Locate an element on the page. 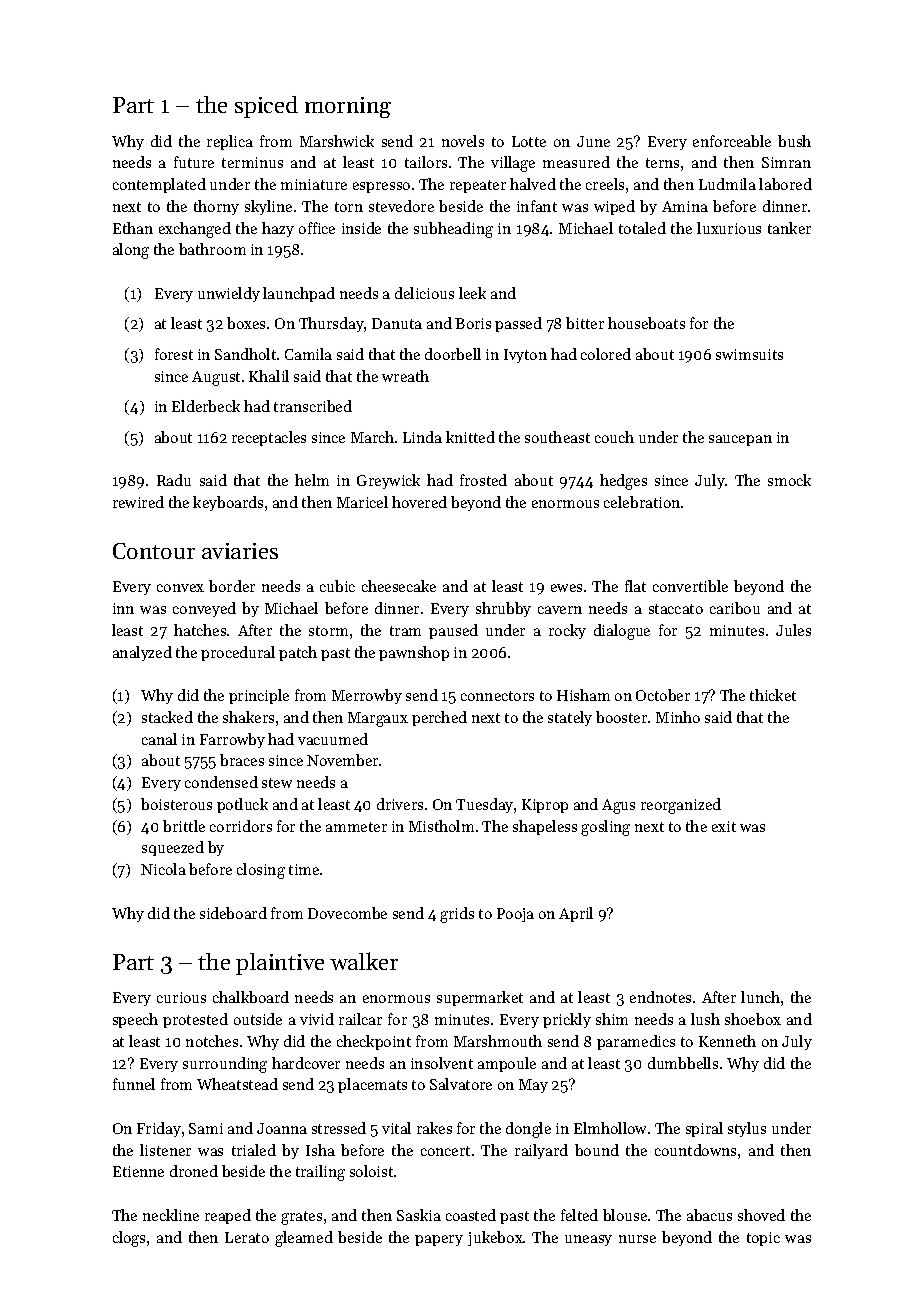 Image resolution: width=924 pixels, height=1308 pixels. spiced is located at coordinates (266, 107).
